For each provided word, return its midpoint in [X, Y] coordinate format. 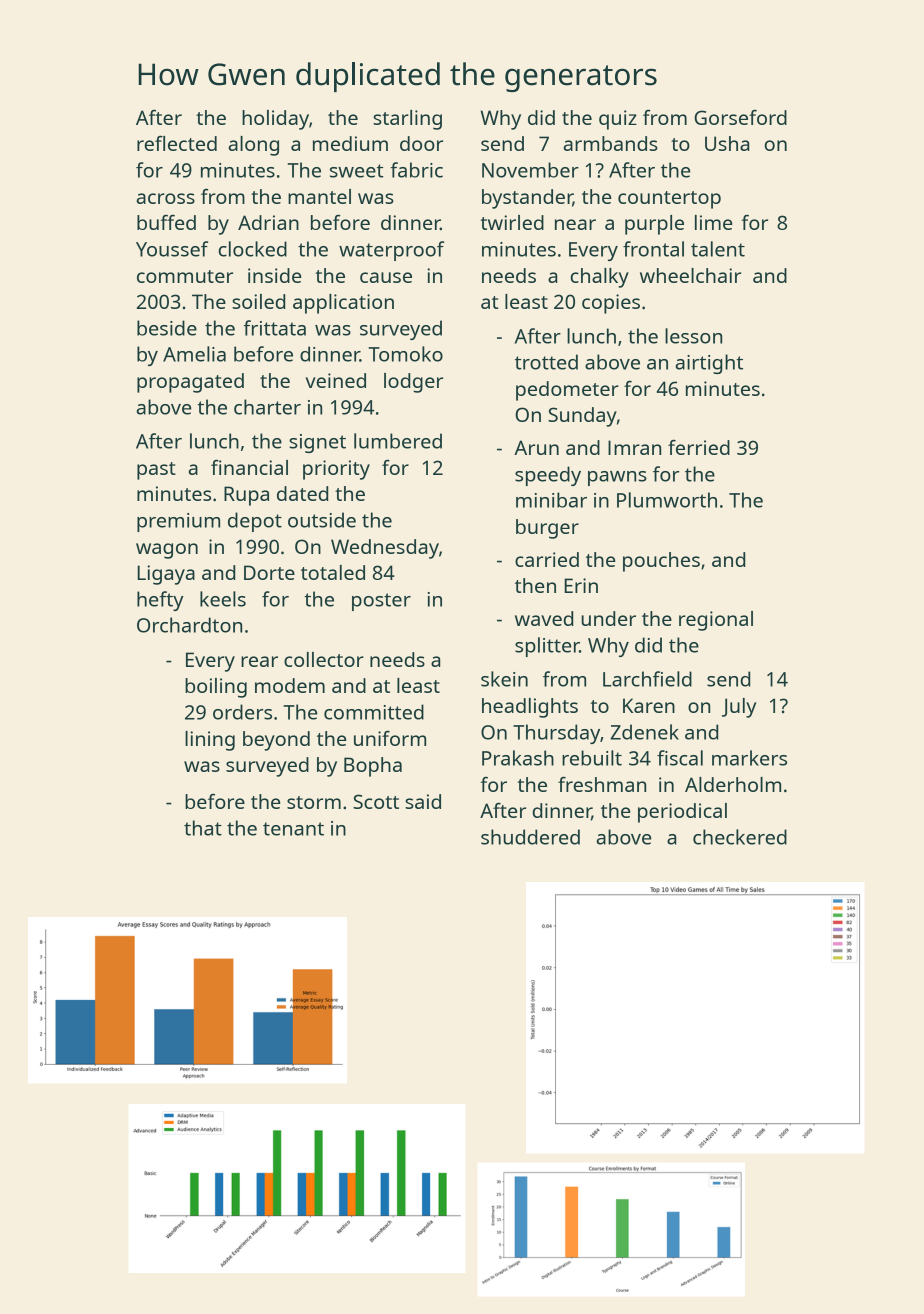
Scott [376, 801]
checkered [740, 837]
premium [178, 522]
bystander [527, 199]
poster [381, 602]
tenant [293, 829]
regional [716, 621]
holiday [275, 120]
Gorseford [740, 117]
